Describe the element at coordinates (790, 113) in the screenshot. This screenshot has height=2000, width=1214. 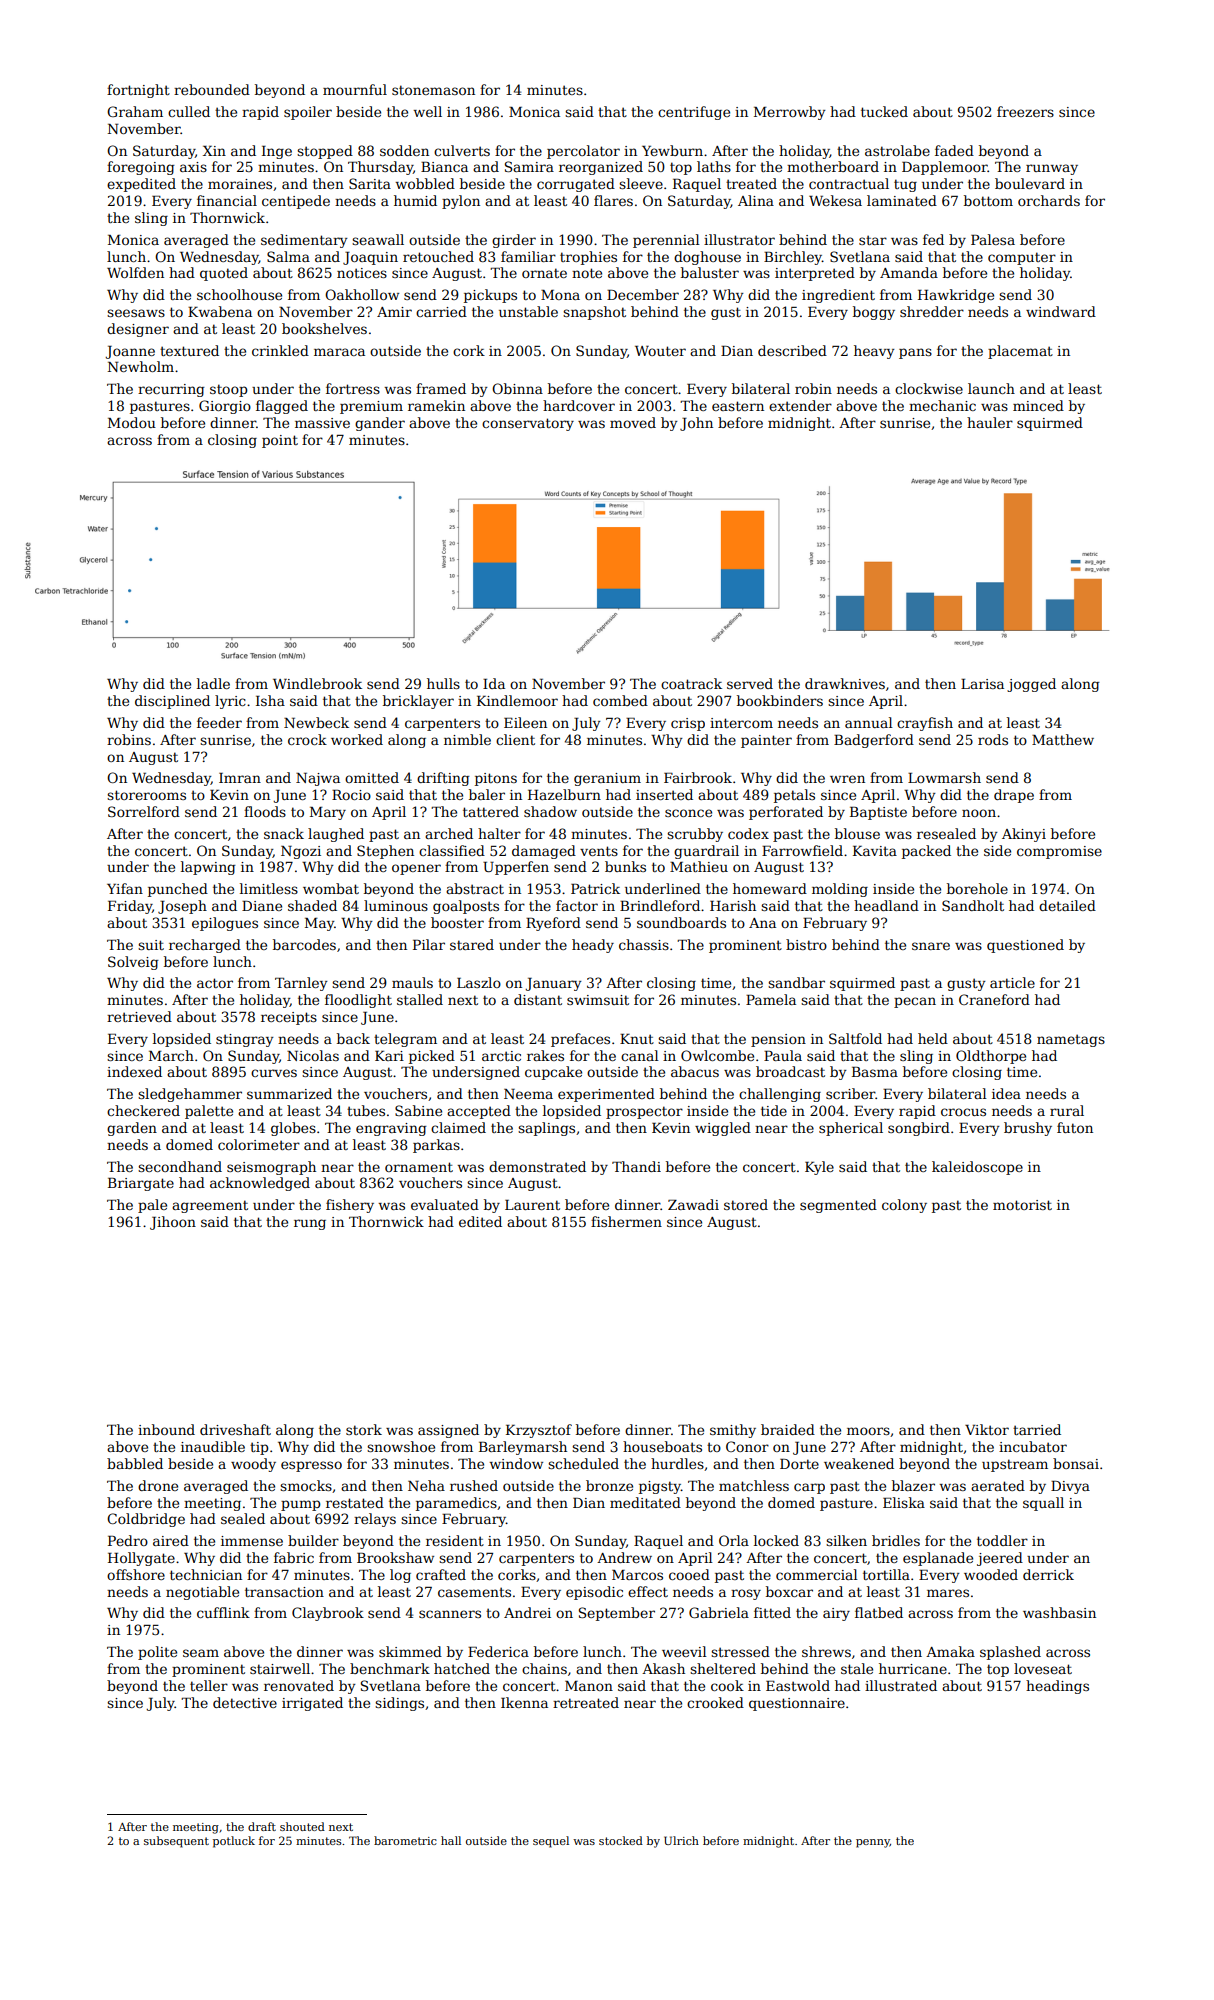
I see `Merrowby` at that location.
